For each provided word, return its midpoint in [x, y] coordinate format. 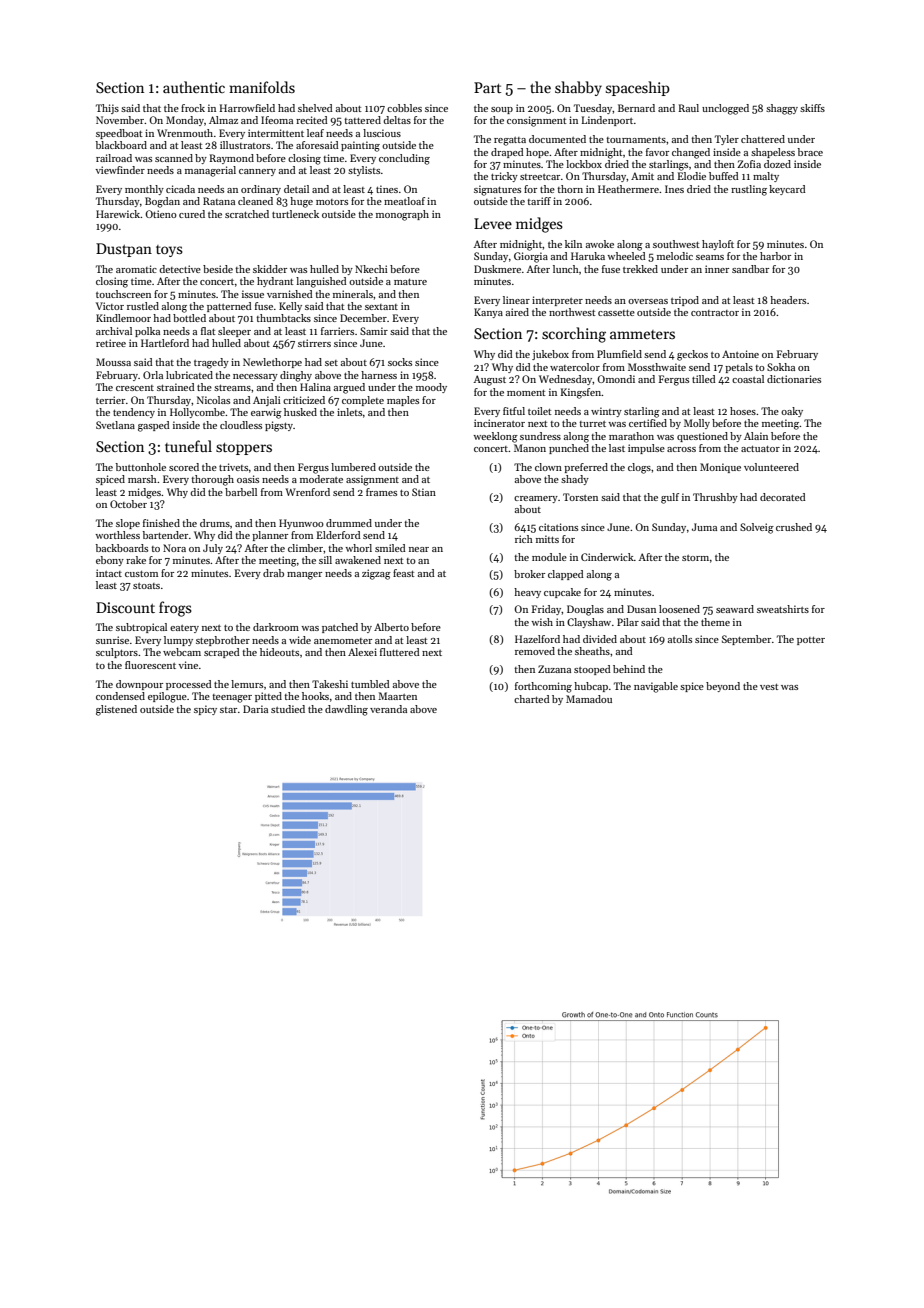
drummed [349, 523]
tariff [539, 201]
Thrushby [715, 498]
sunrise [112, 640]
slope [128, 524]
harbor [775, 256]
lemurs [247, 684]
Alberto [391, 627]
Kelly [290, 307]
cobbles [404, 108]
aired [517, 312]
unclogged [725, 109]
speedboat [119, 134]
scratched [247, 214]
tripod [685, 301]
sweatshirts [783, 609]
